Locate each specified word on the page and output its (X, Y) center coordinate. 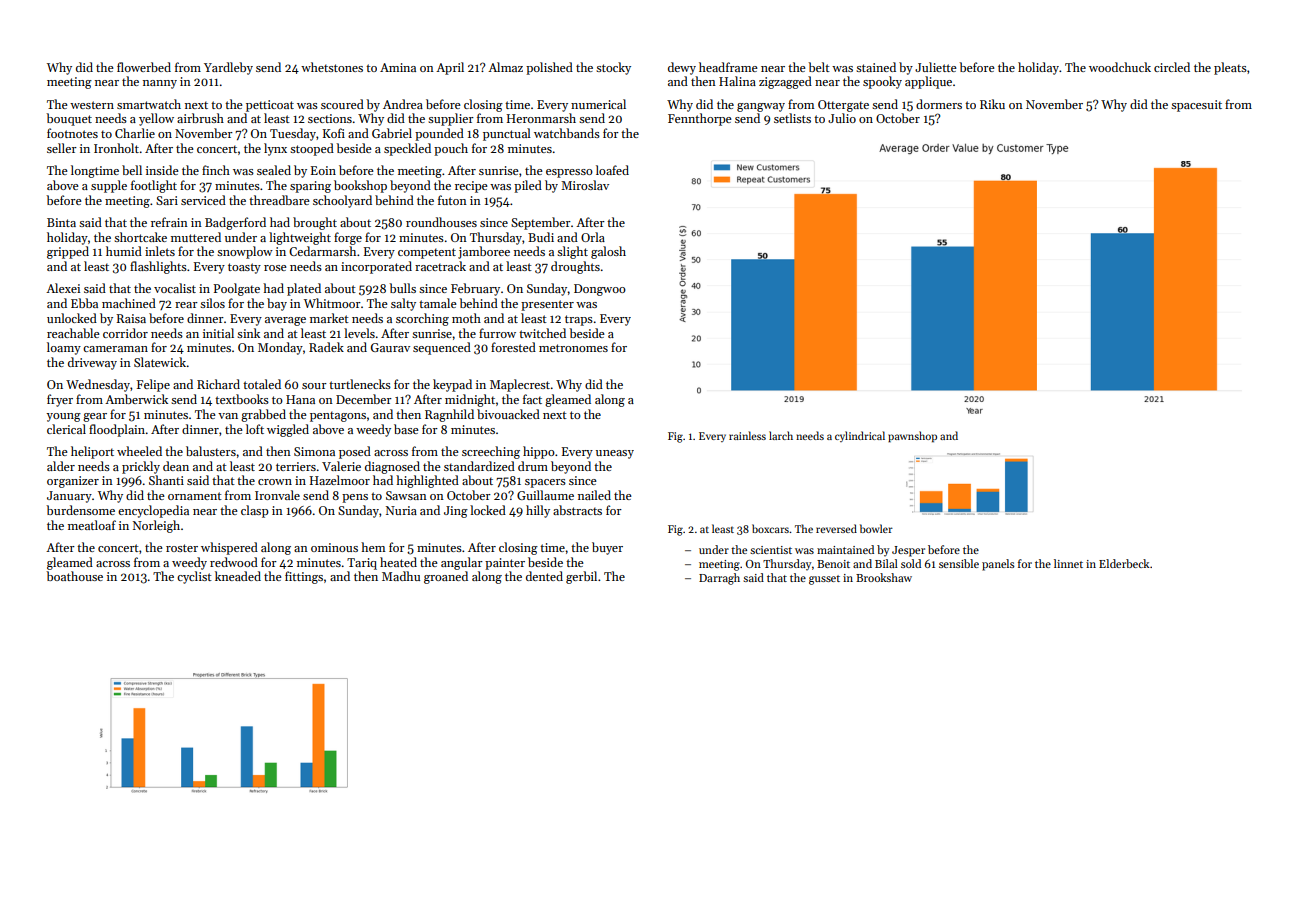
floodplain (117, 430)
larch (781, 435)
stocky (613, 68)
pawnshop (912, 437)
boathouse (74, 576)
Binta (61, 222)
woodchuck (1120, 67)
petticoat (270, 106)
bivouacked (508, 414)
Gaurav (390, 347)
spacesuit (1196, 106)
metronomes (573, 348)
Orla (593, 237)
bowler (876, 528)
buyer (607, 548)
